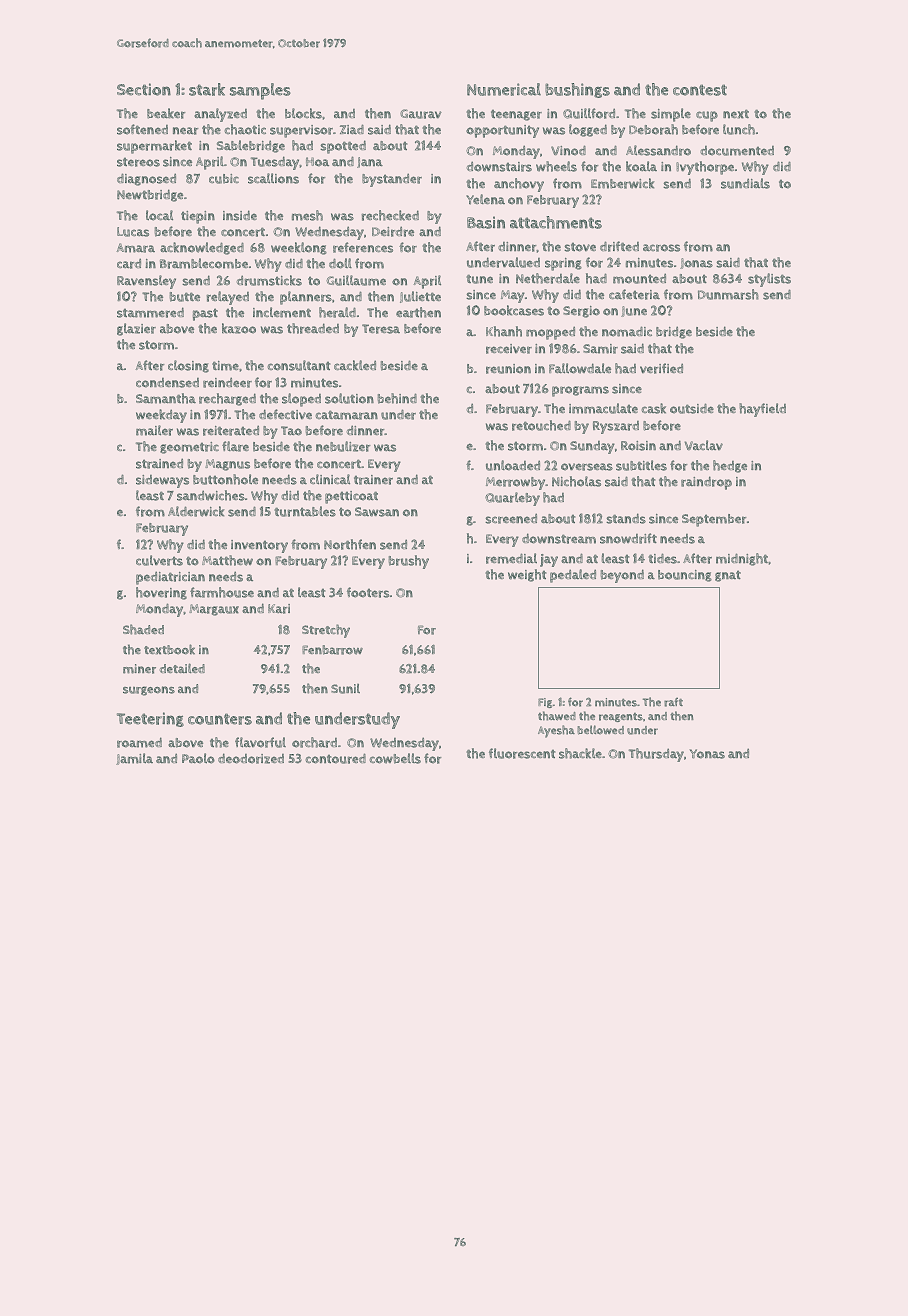 This screenshot has width=908, height=1316. I want to click on cowbells, so click(395, 758).
